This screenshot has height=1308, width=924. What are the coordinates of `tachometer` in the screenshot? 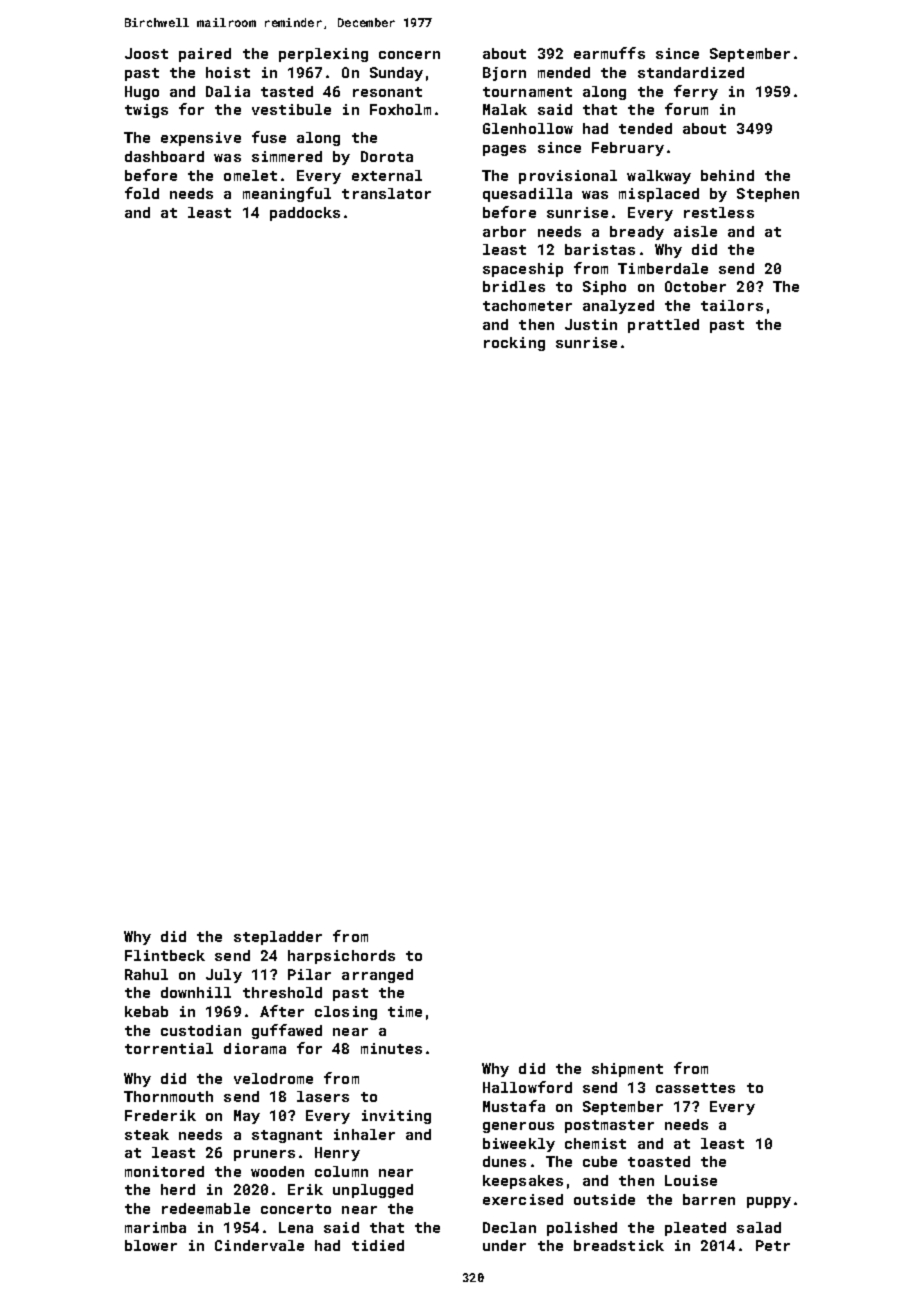 It's located at (527, 305).
